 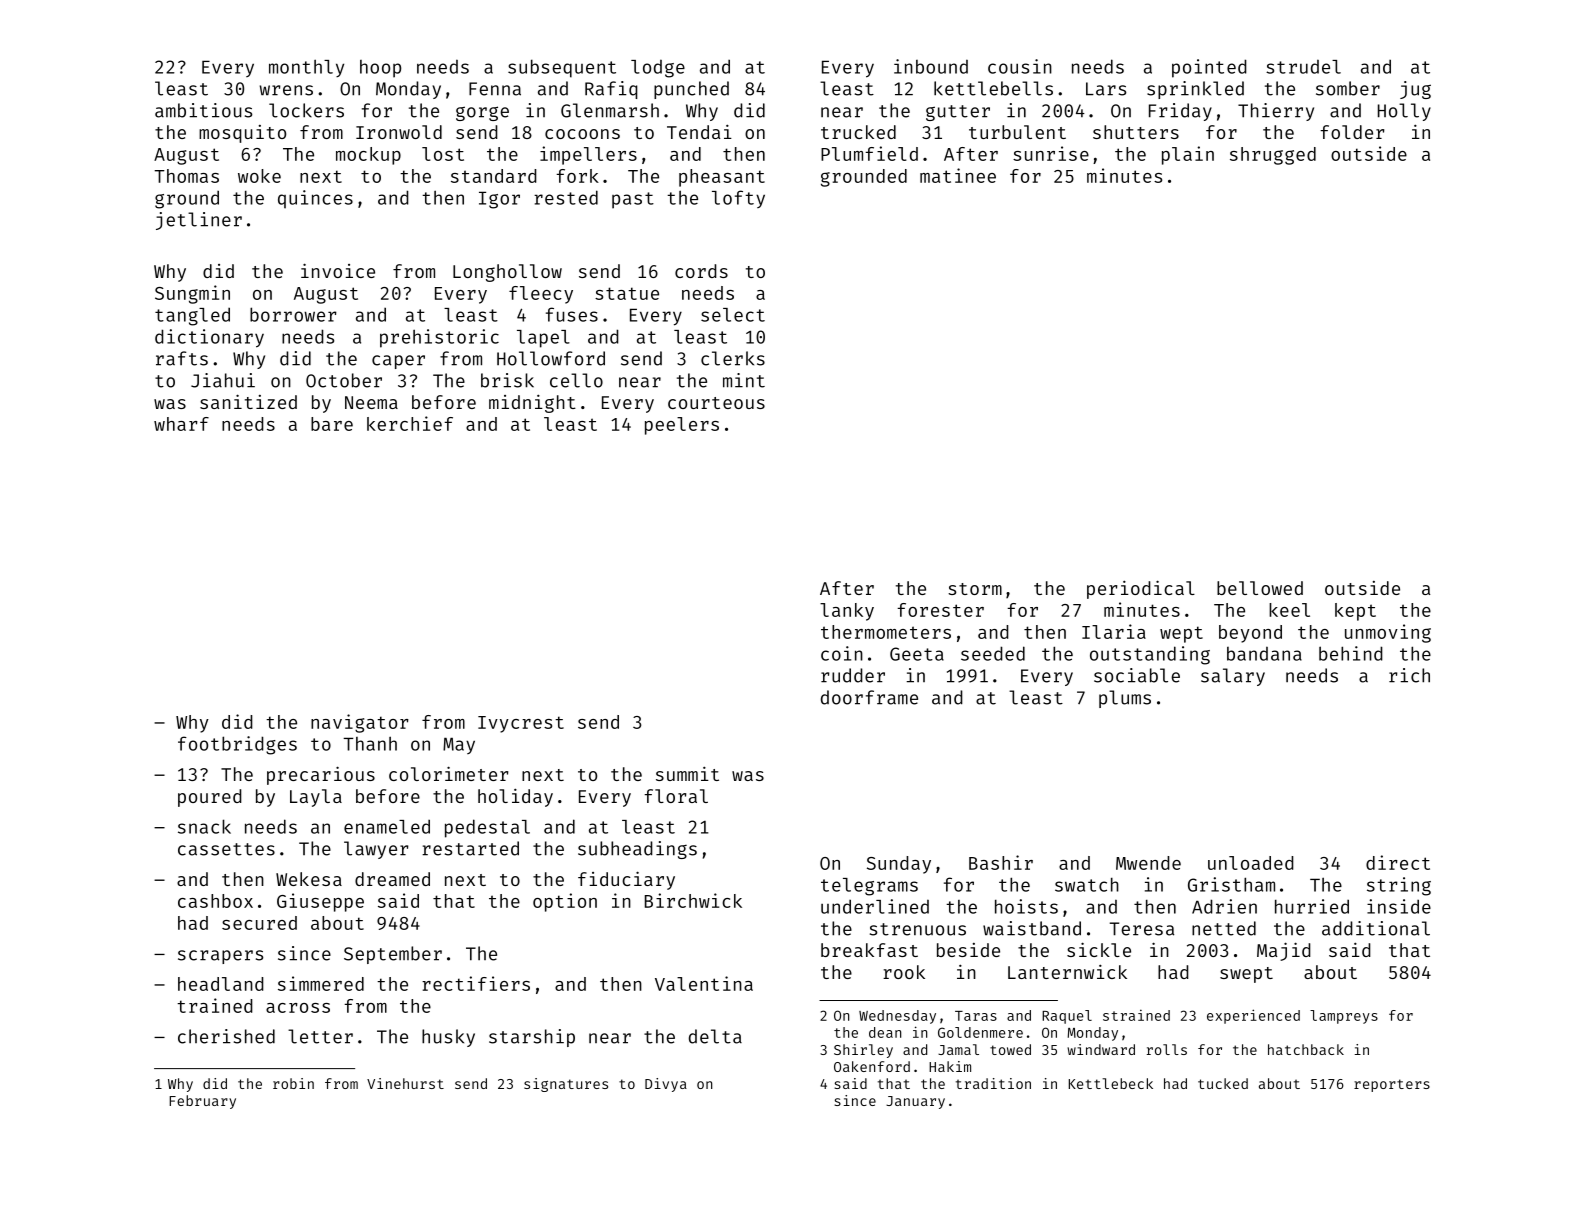 What do you see at coordinates (223, 380) in the image?
I see `Jiahui` at bounding box center [223, 380].
